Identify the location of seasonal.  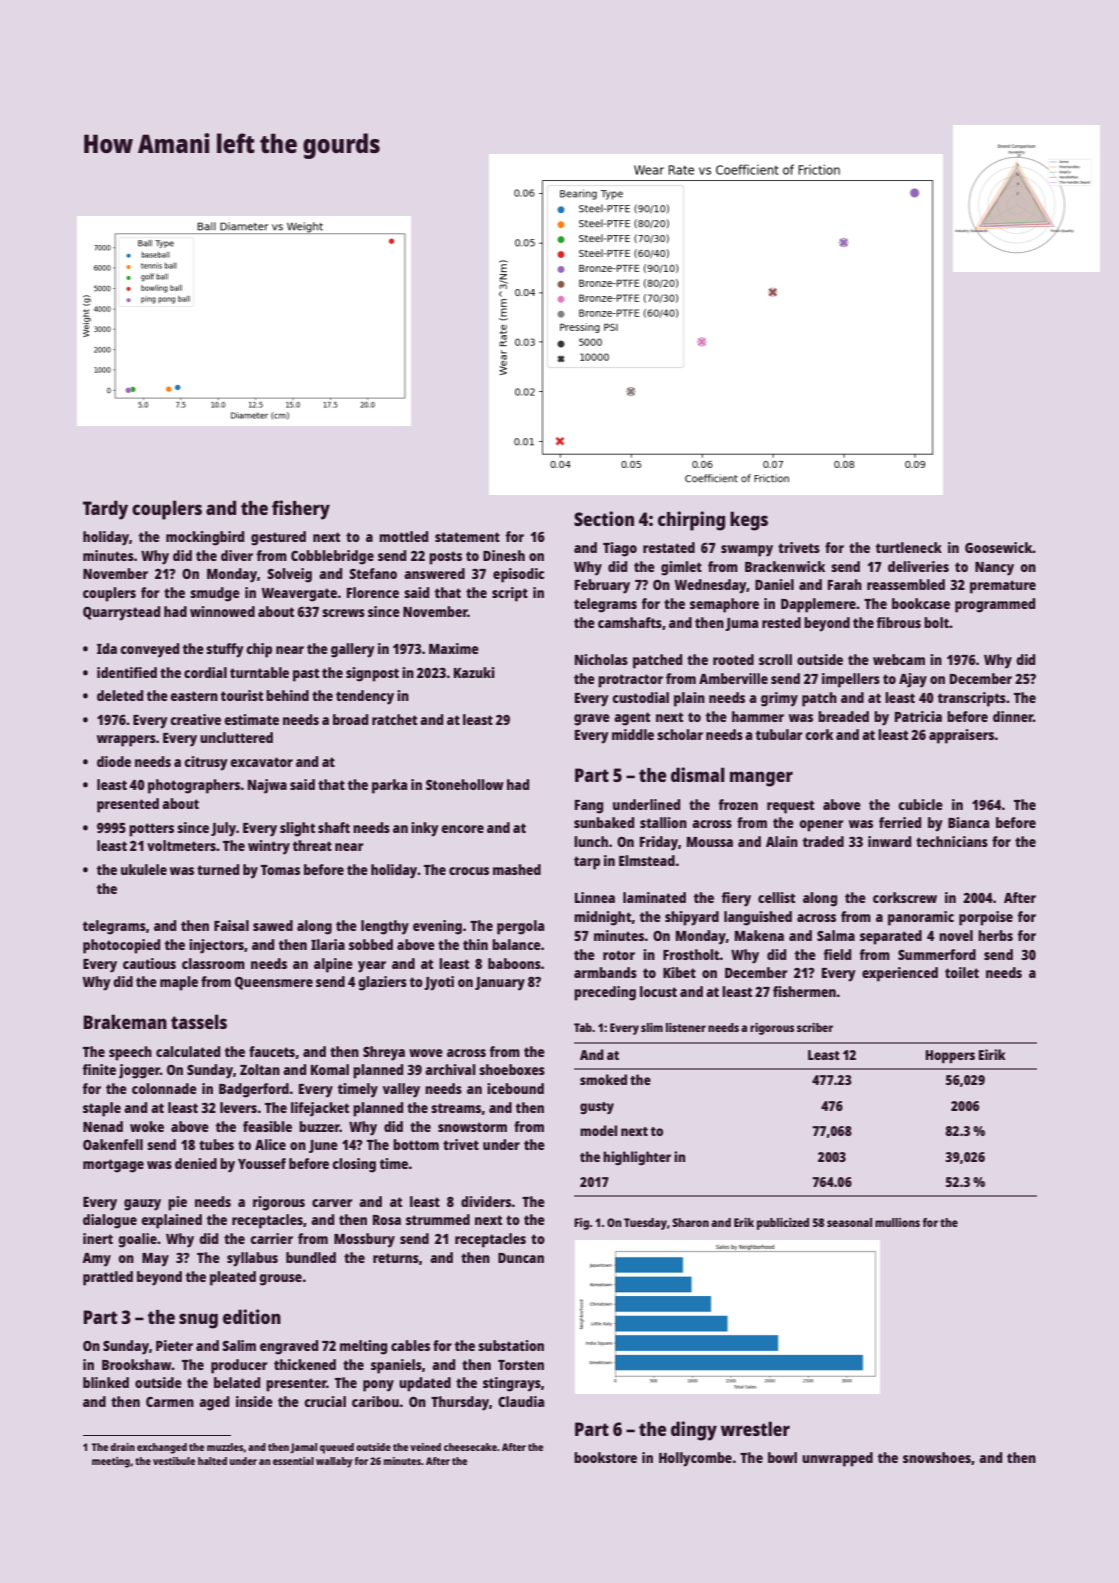
(849, 1222).
